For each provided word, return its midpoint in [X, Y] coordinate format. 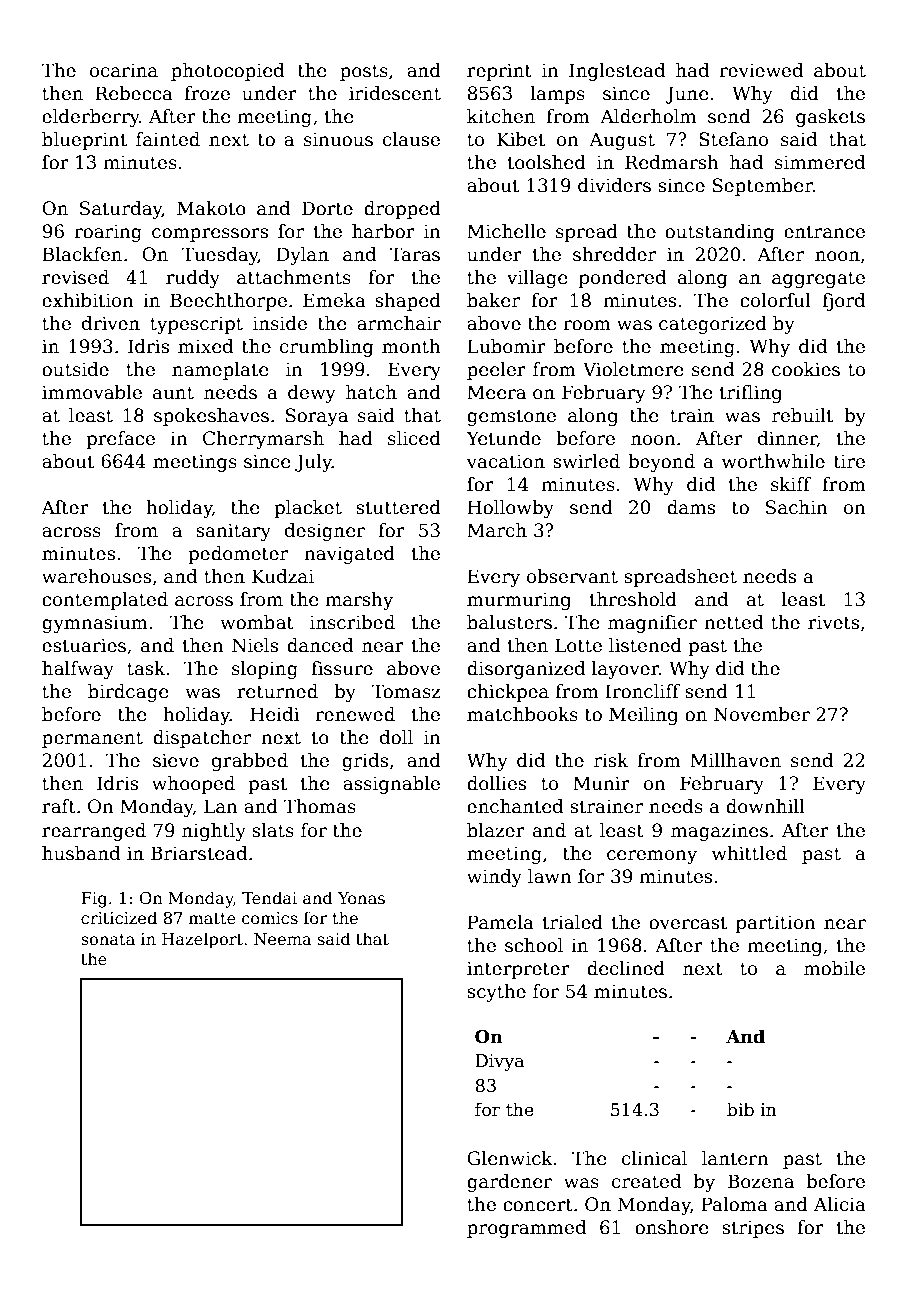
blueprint [84, 141]
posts [364, 72]
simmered [820, 162]
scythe [496, 993]
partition [776, 924]
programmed [526, 1229]
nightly [214, 832]
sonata [108, 940]
